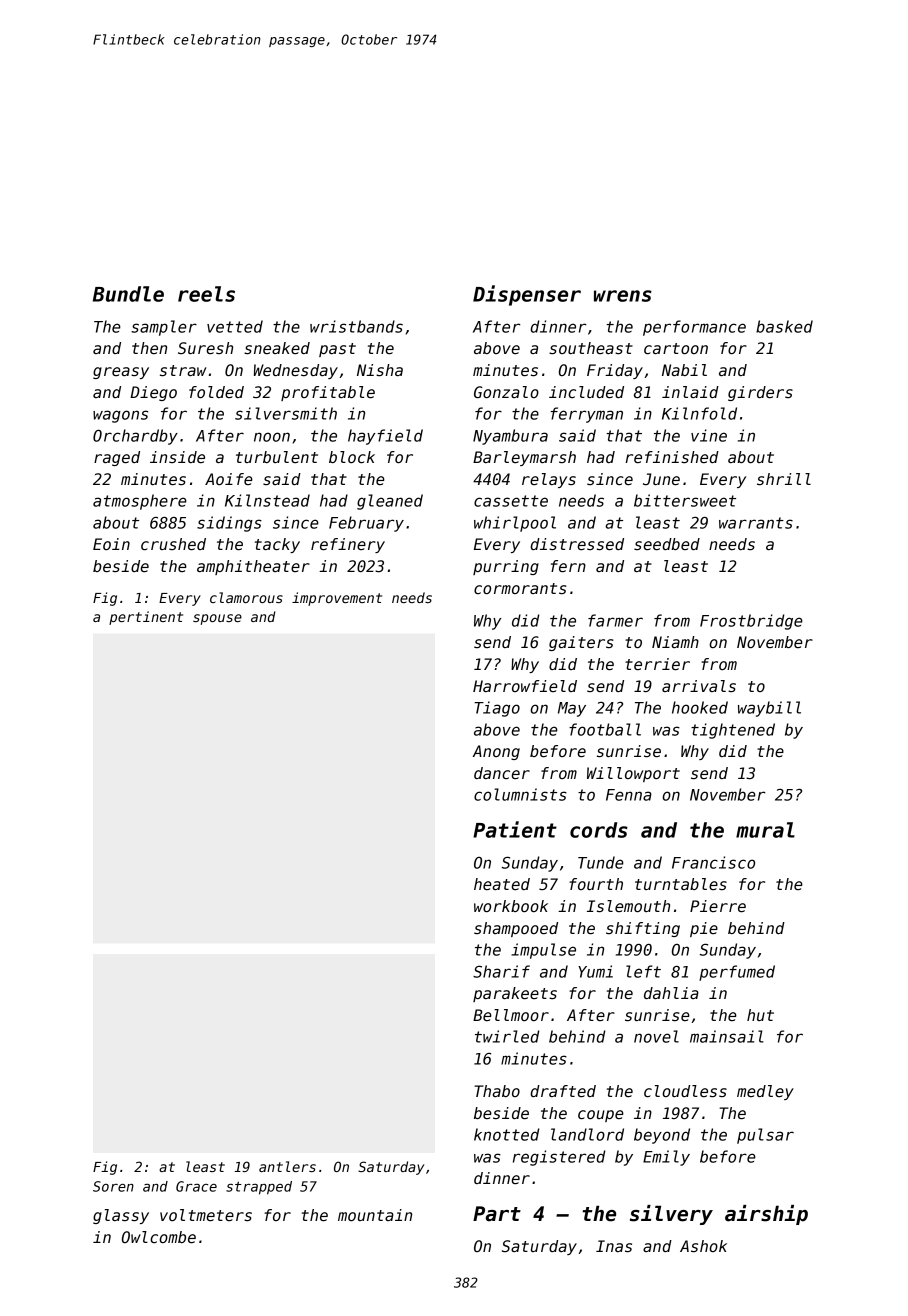 This page has width=908, height=1316. Describe the element at coordinates (140, 502) in the page. I see `atmosphere` at that location.
